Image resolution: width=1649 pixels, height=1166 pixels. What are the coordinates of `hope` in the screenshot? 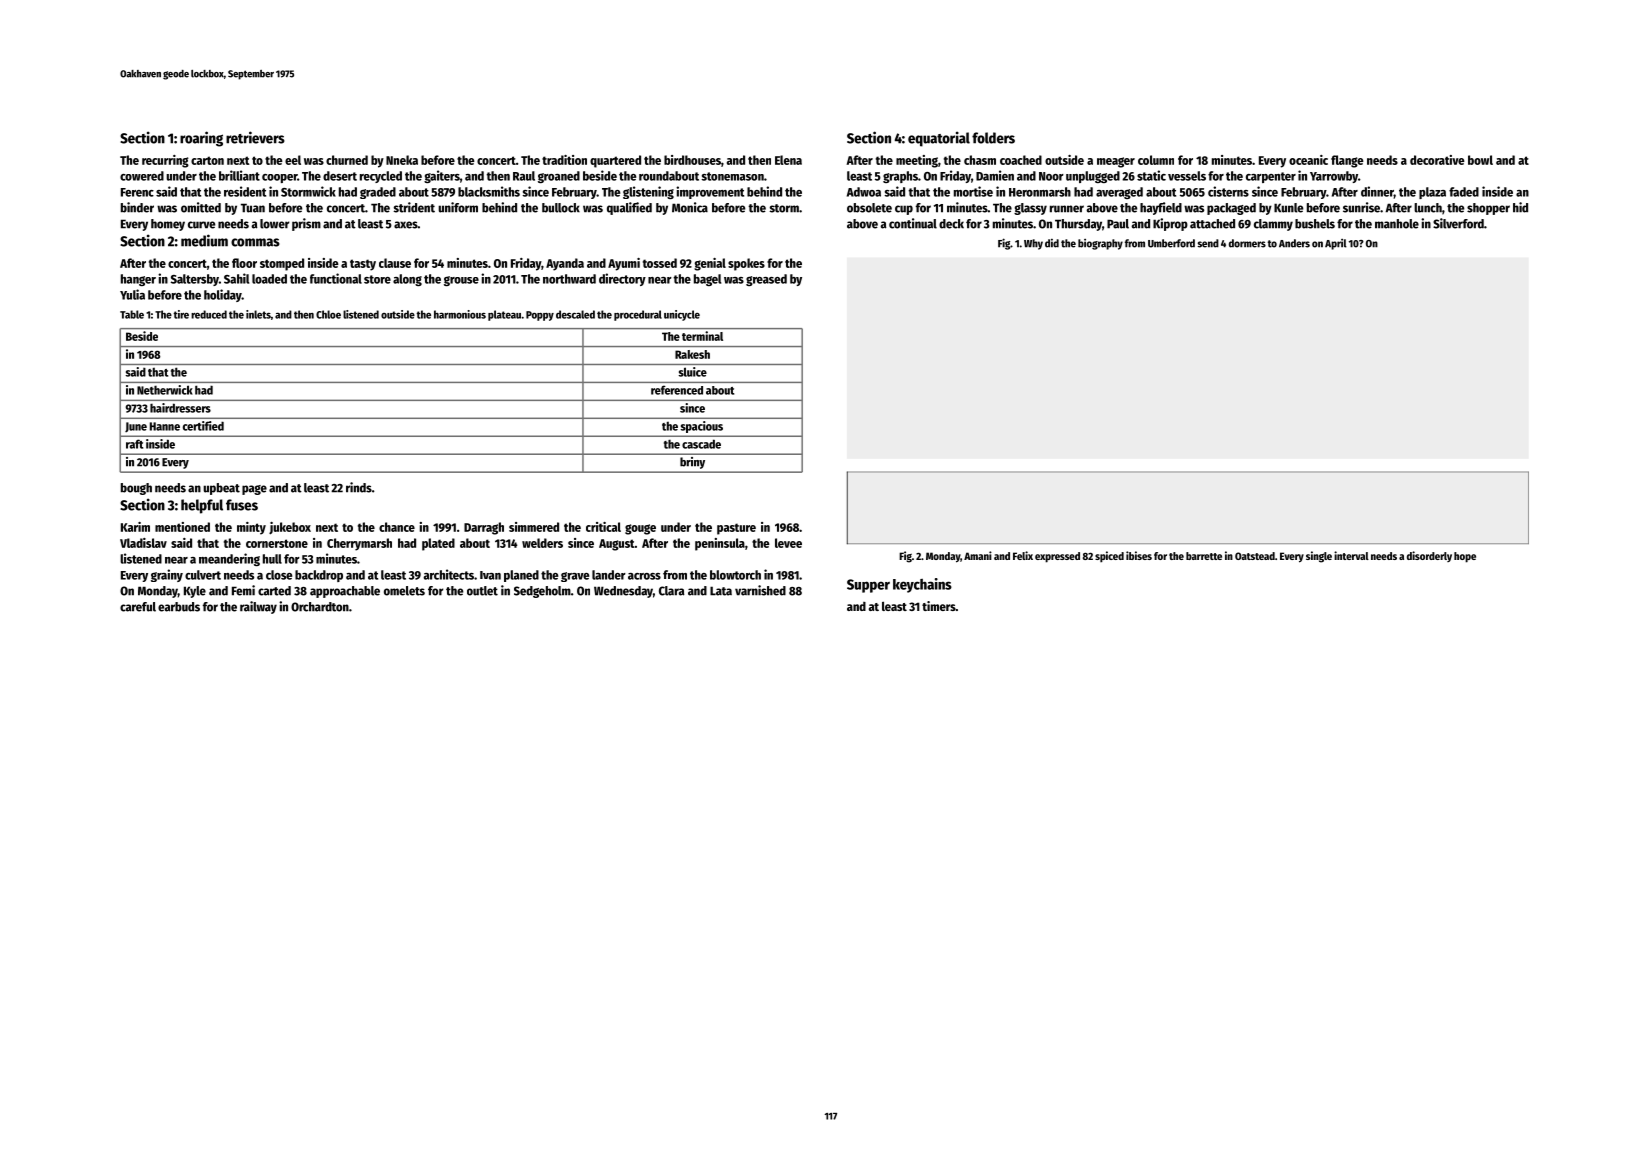 It's located at (1465, 557).
